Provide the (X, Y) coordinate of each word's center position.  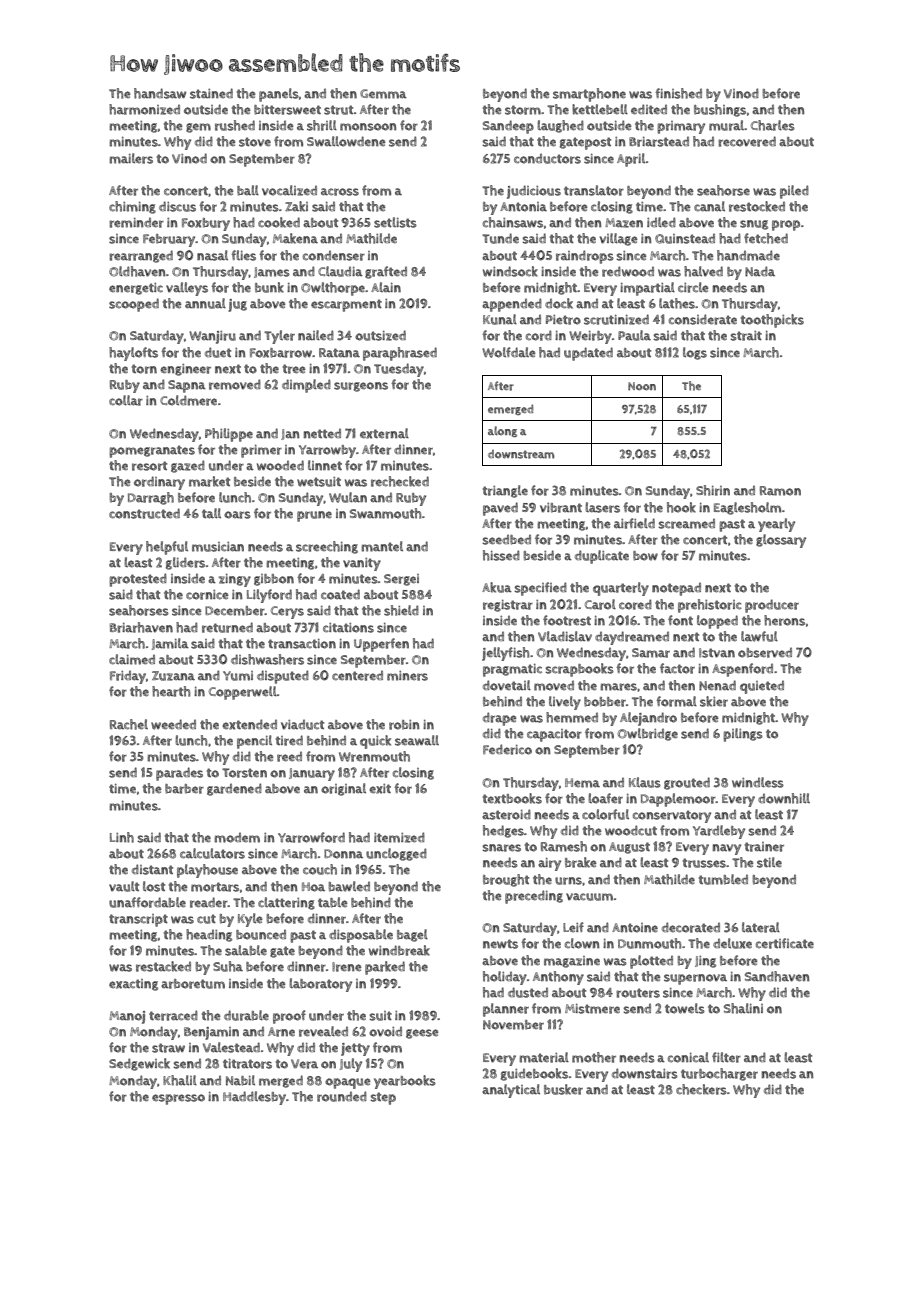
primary (681, 127)
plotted (651, 962)
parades (179, 774)
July (351, 1065)
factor (677, 668)
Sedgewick (139, 1064)
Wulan (348, 497)
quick (375, 742)
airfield (634, 523)
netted (322, 433)
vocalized (289, 190)
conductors (547, 158)
